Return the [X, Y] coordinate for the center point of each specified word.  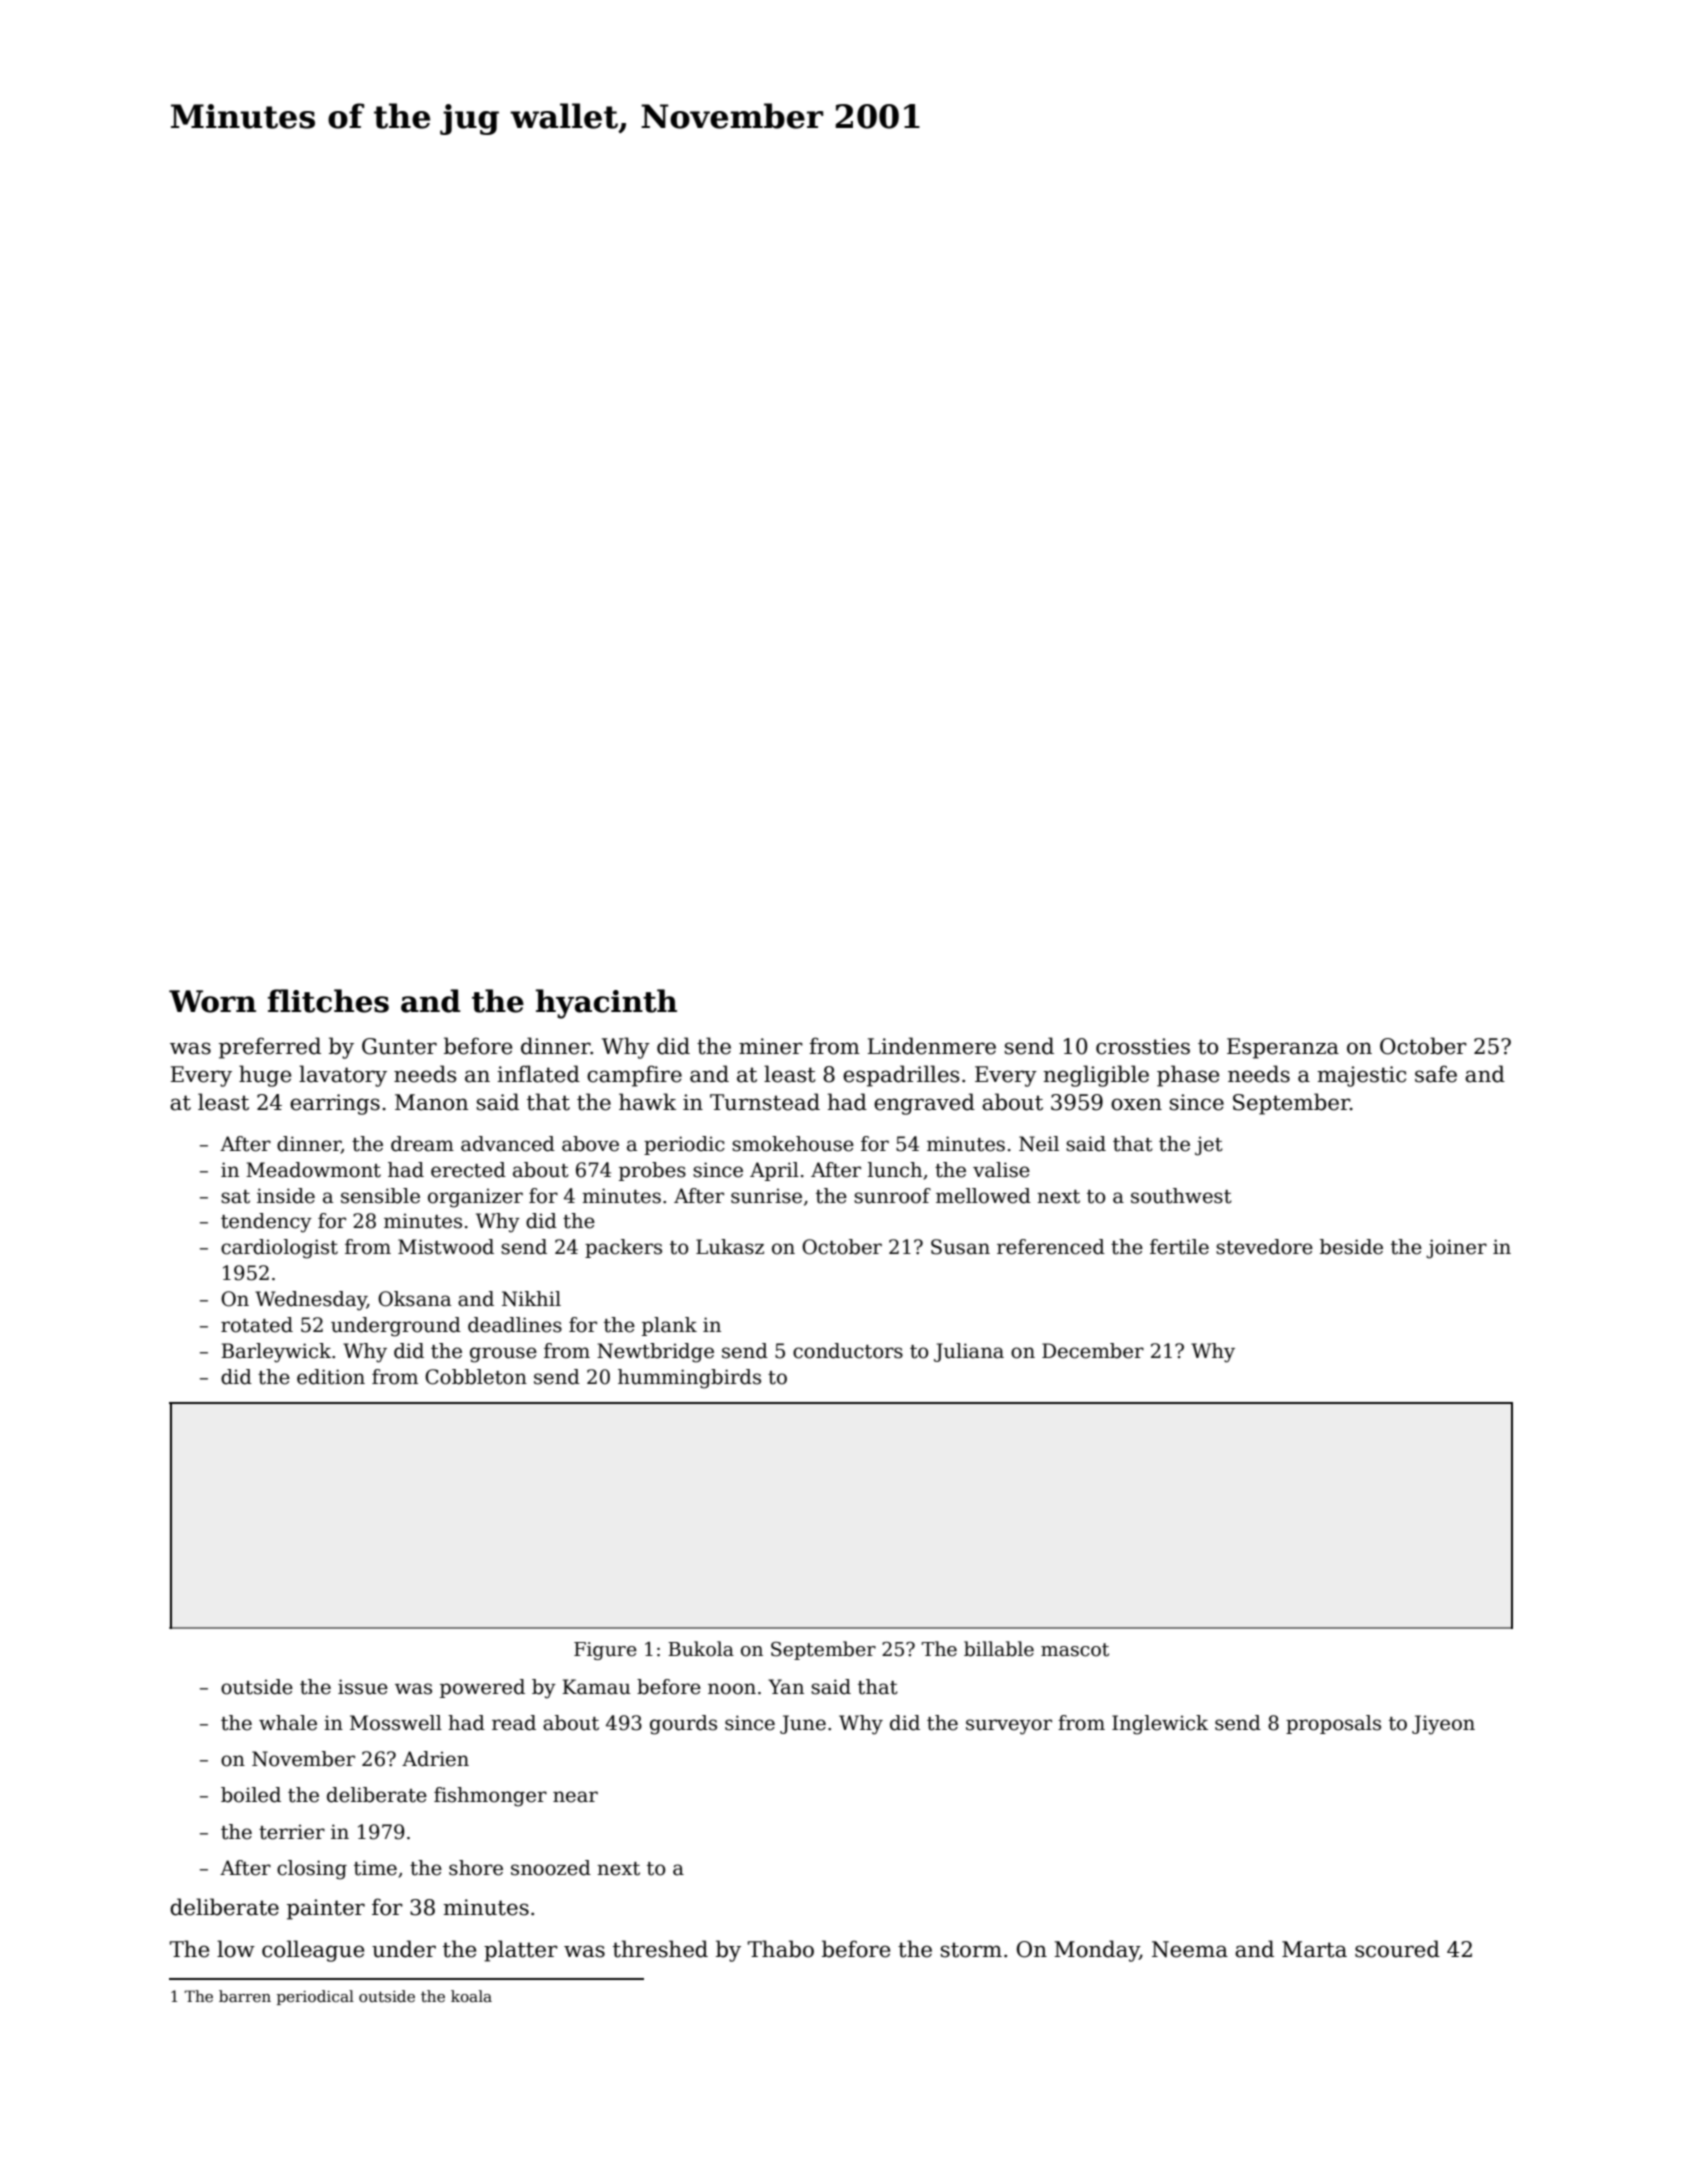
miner [771, 1046]
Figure [605, 1651]
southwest [1181, 1196]
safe [1436, 1074]
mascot [1075, 1650]
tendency [266, 1223]
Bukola [701, 1649]
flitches [328, 1001]
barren [245, 1996]
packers [623, 1248]
